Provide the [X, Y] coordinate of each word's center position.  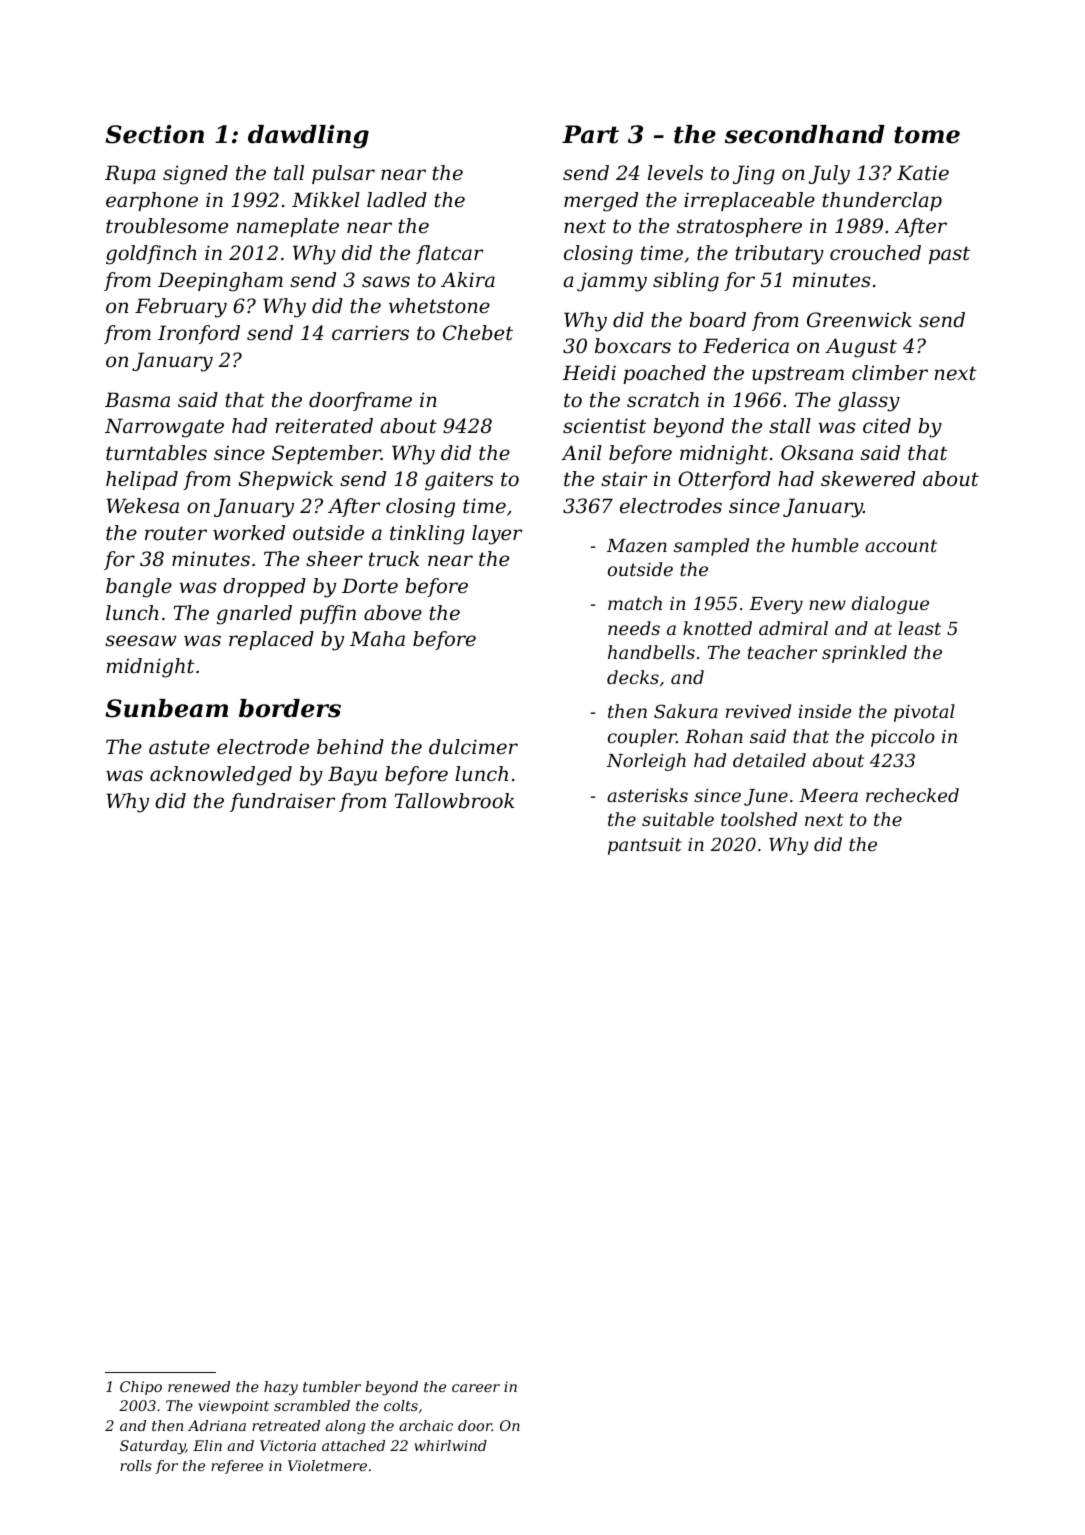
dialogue [890, 605]
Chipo [141, 1388]
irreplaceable [749, 201]
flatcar [449, 254]
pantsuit [645, 846]
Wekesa [142, 506]
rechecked [912, 795]
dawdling [308, 137]
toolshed [759, 819]
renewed [199, 1386]
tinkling [427, 535]
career [476, 1388]
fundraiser [282, 802]
